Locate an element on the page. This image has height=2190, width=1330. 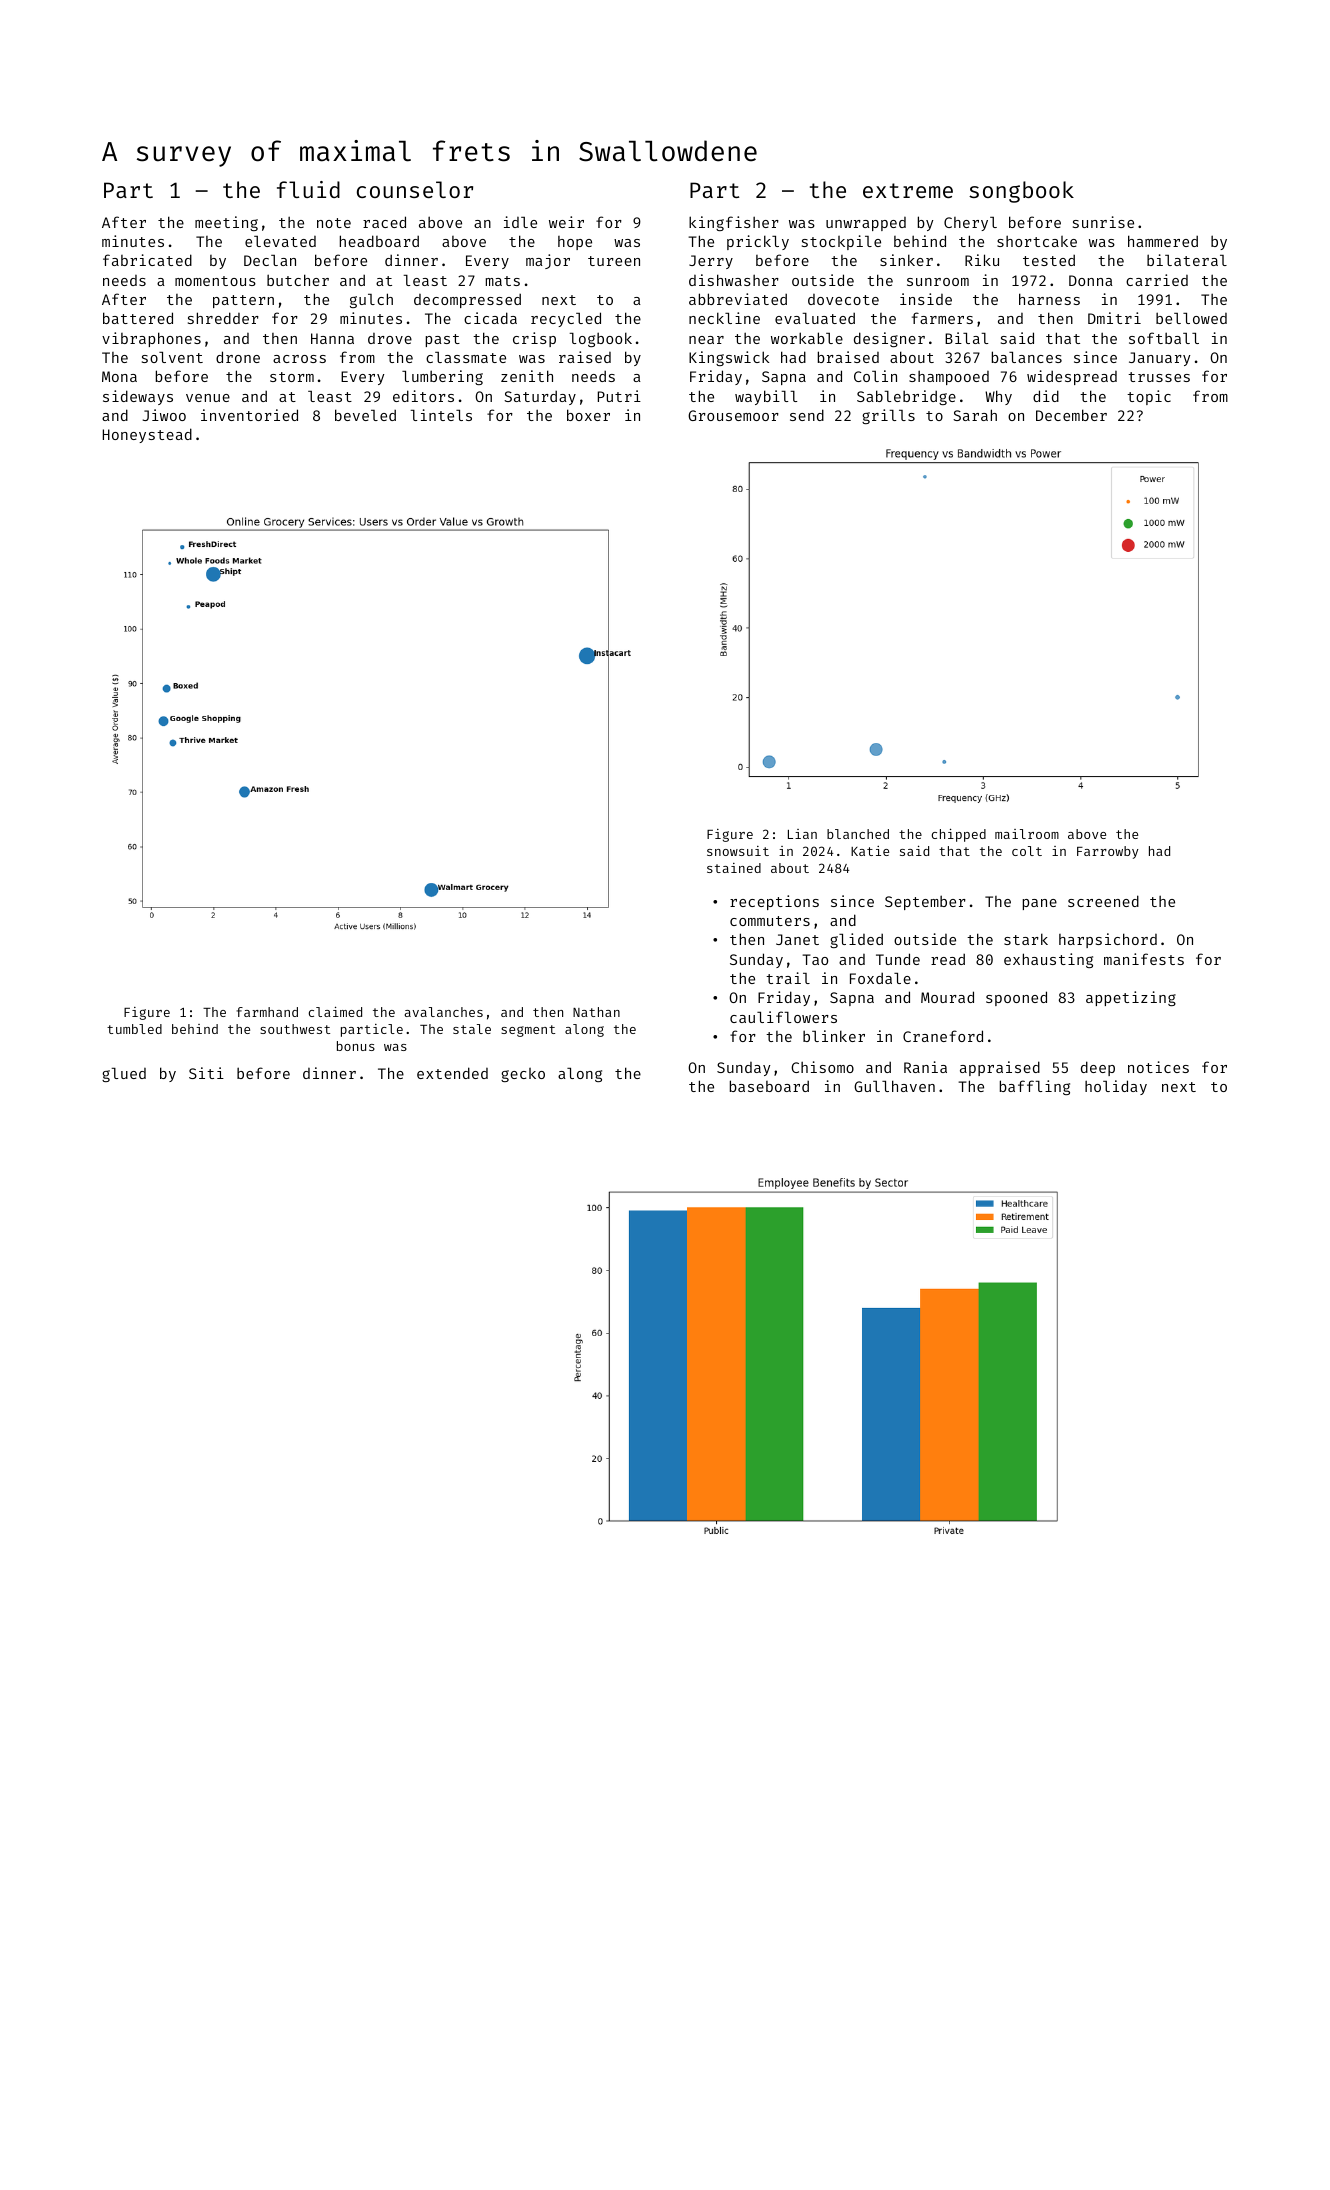
send is located at coordinates (807, 415).
